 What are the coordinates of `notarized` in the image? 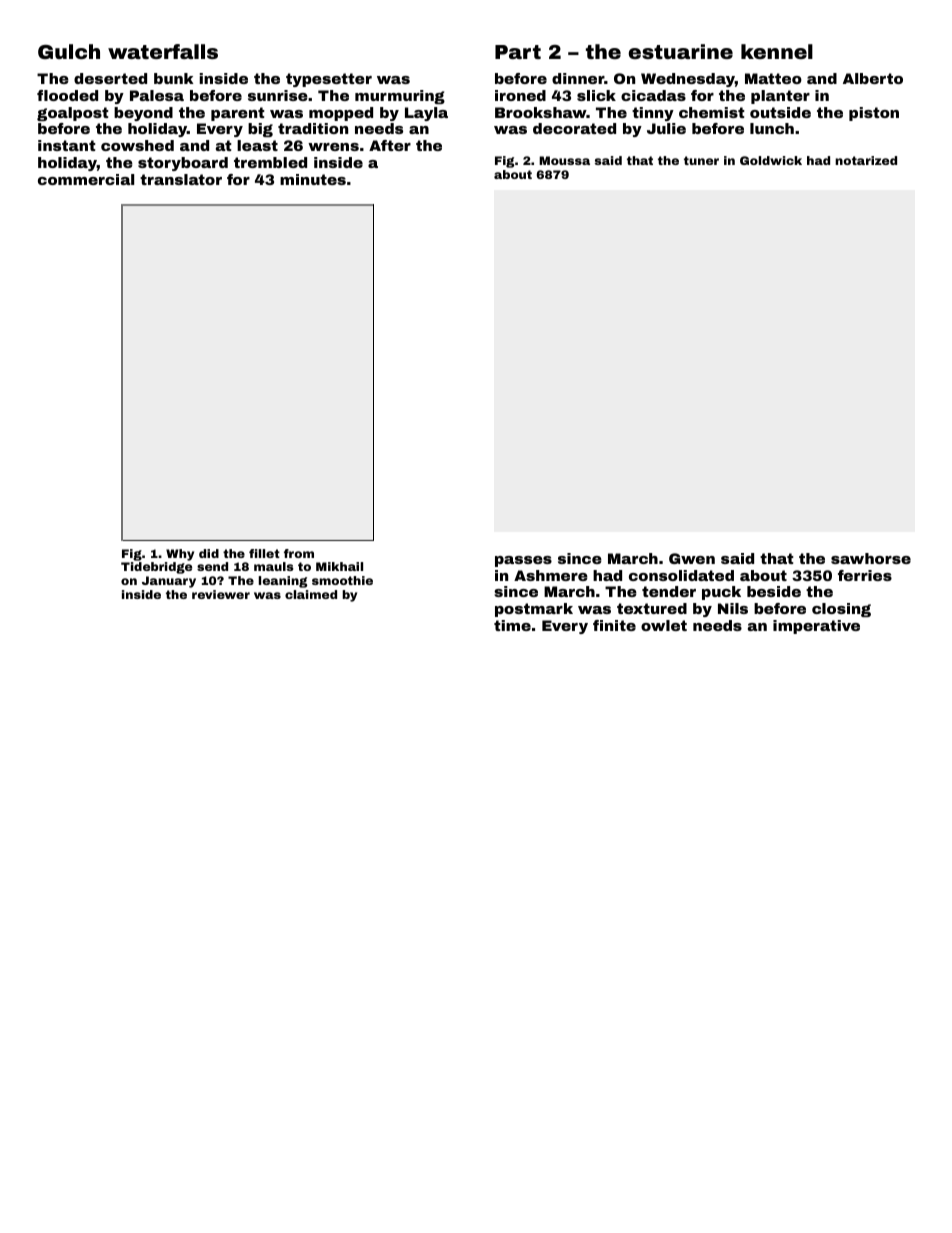 It's located at (866, 160).
